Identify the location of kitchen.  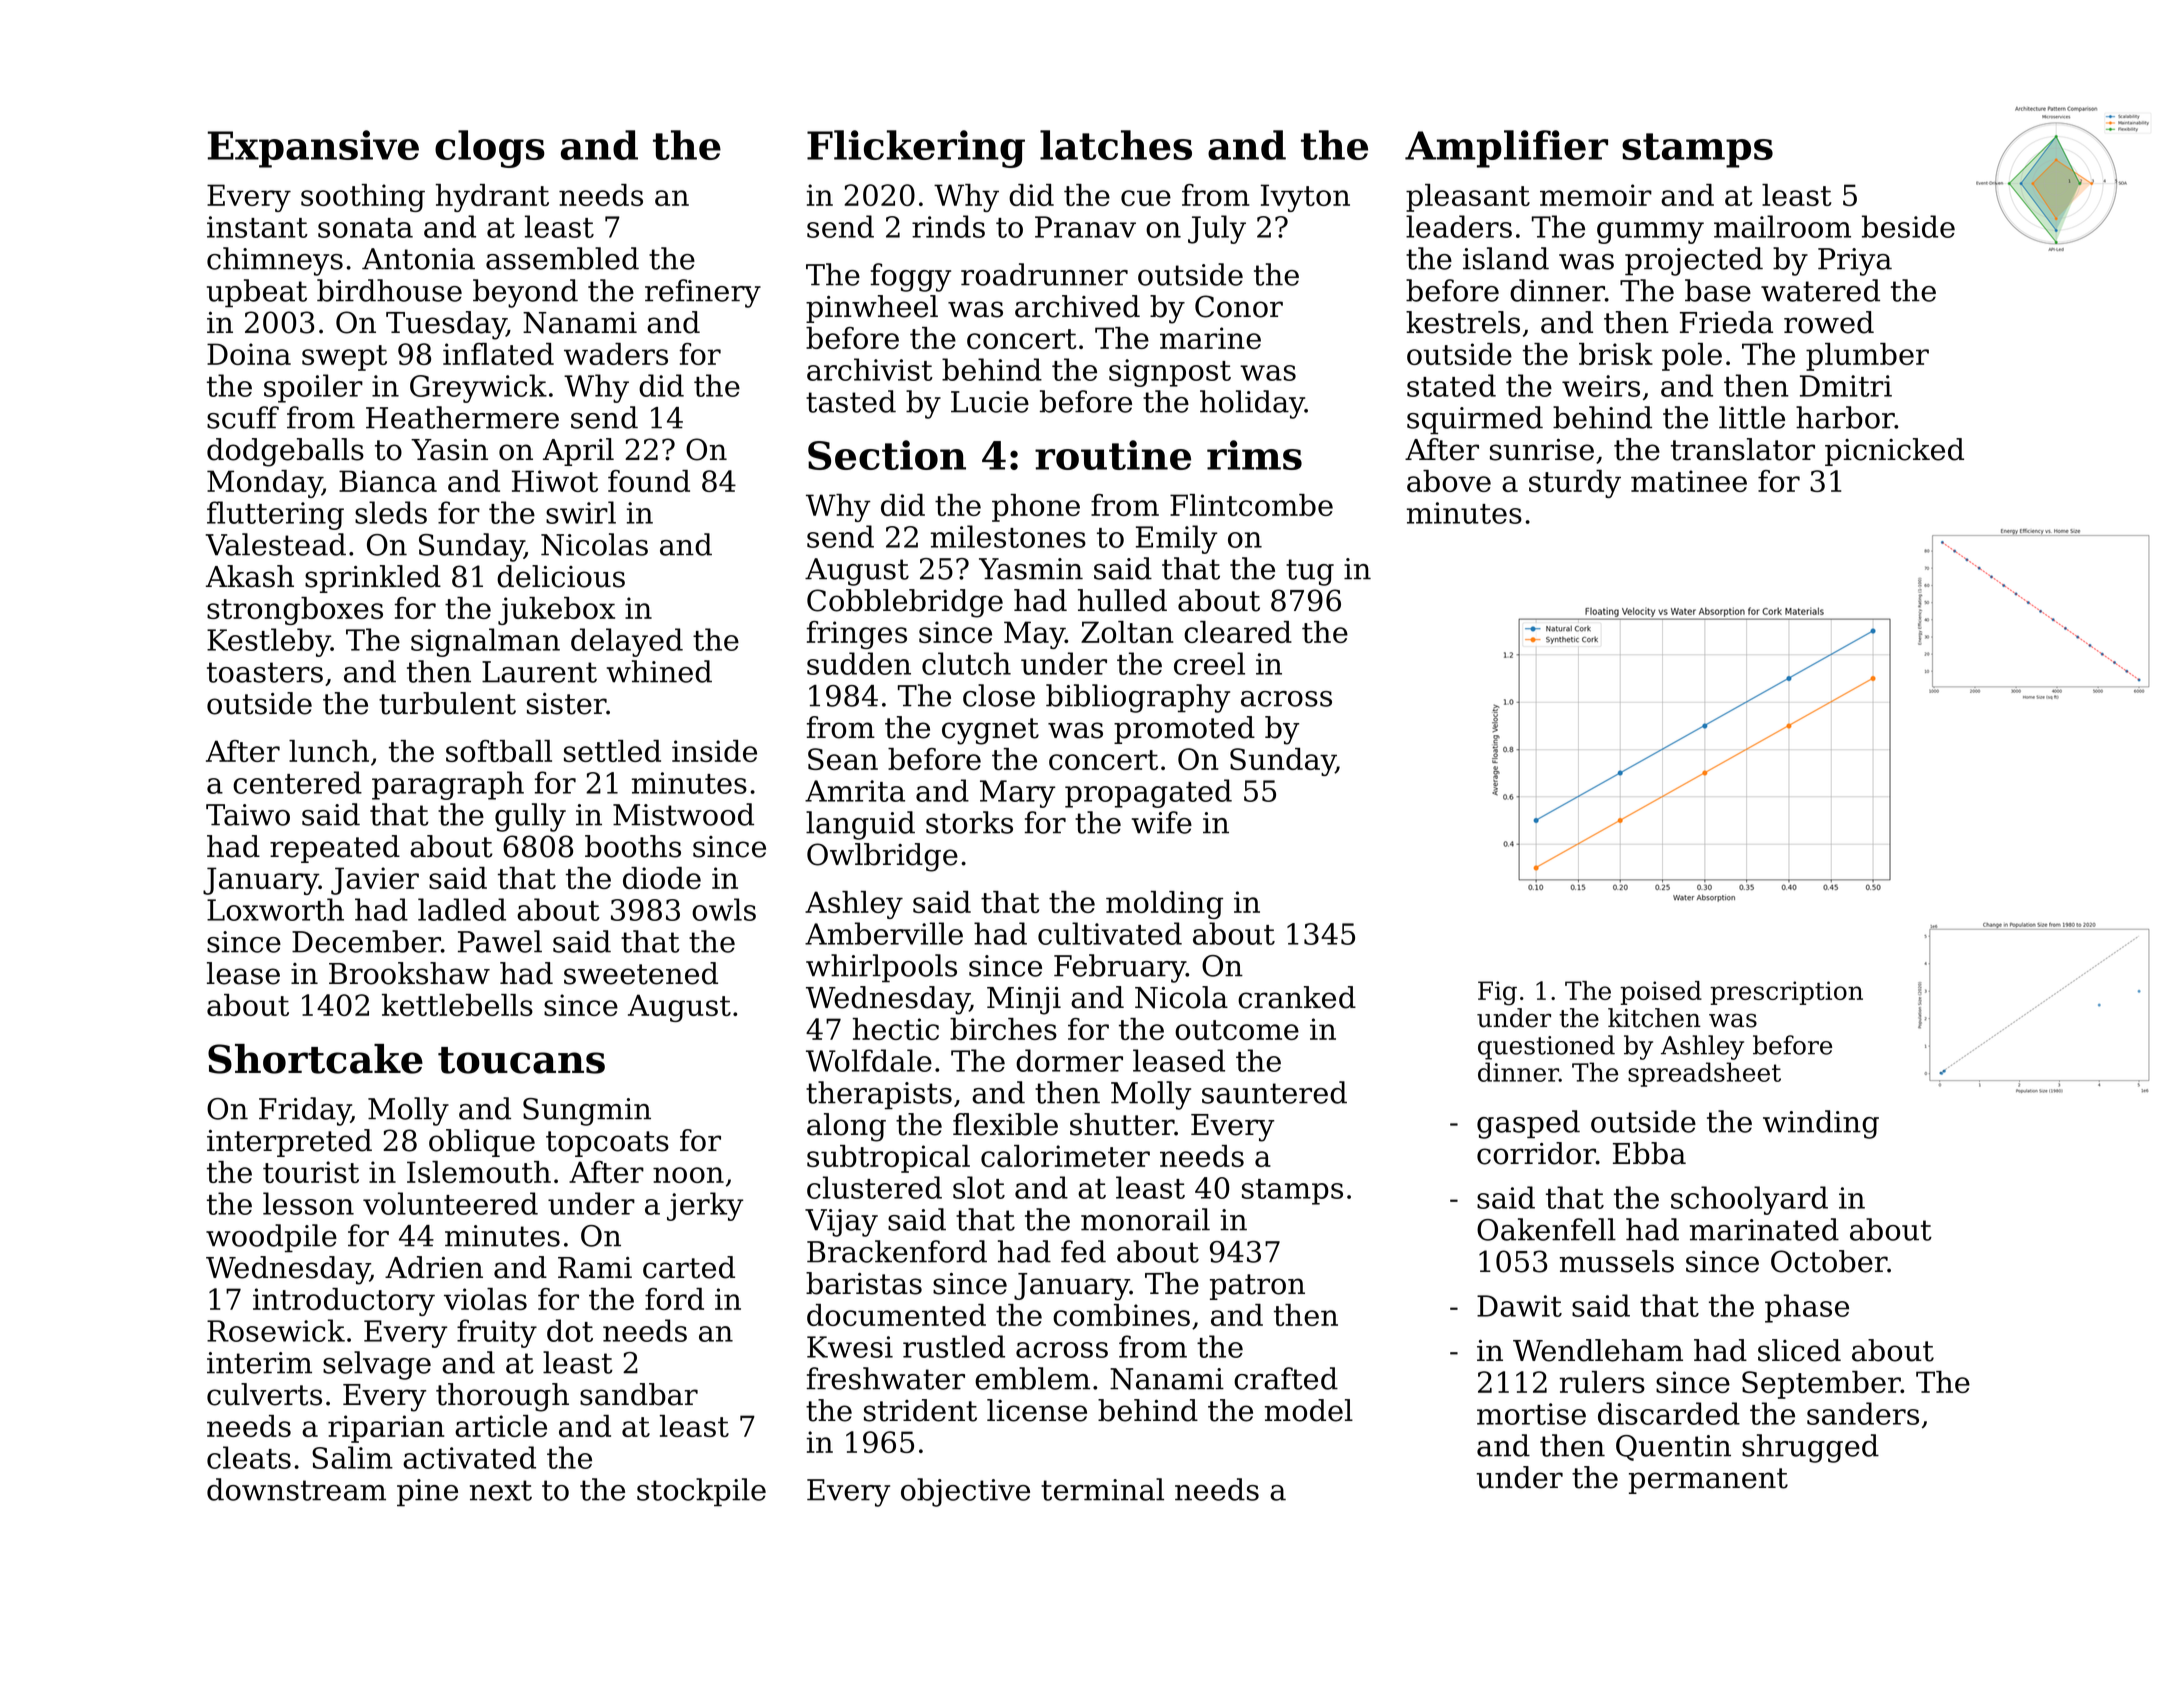
(1654, 1018).
